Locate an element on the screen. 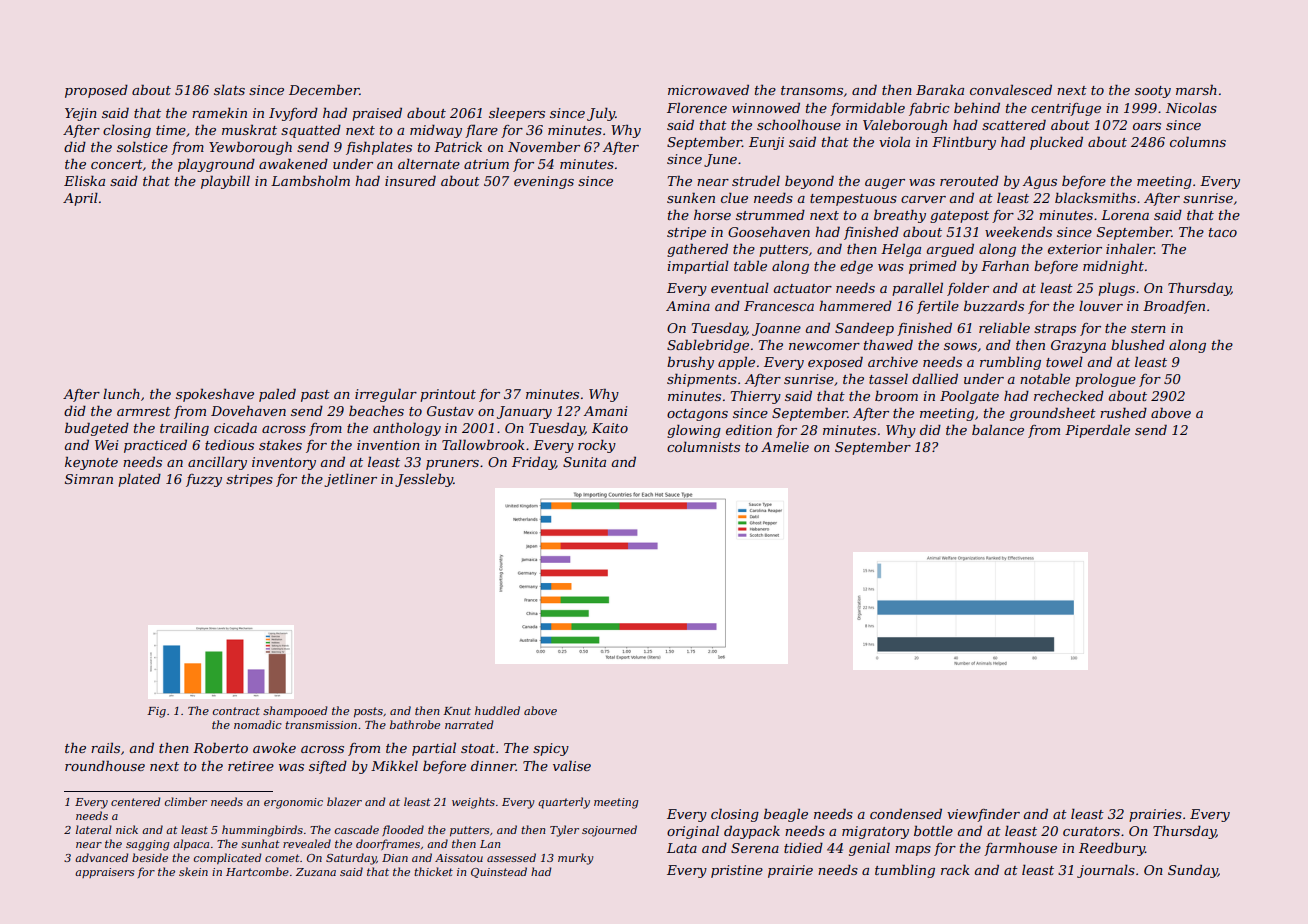 This screenshot has height=924, width=1308. huddled is located at coordinates (497, 710).
